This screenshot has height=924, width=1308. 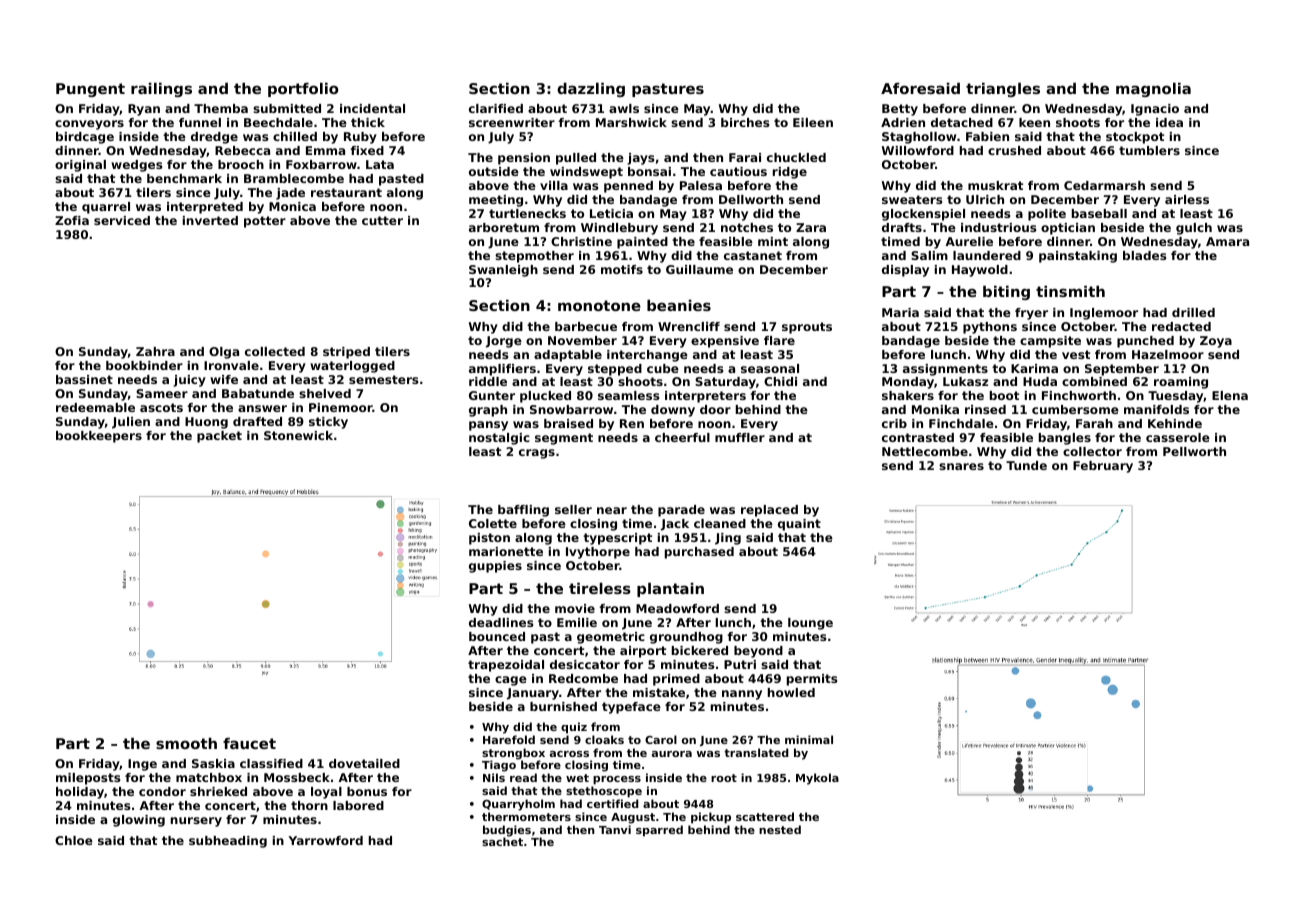 What do you see at coordinates (325, 840) in the screenshot?
I see `Yarrowford` at bounding box center [325, 840].
